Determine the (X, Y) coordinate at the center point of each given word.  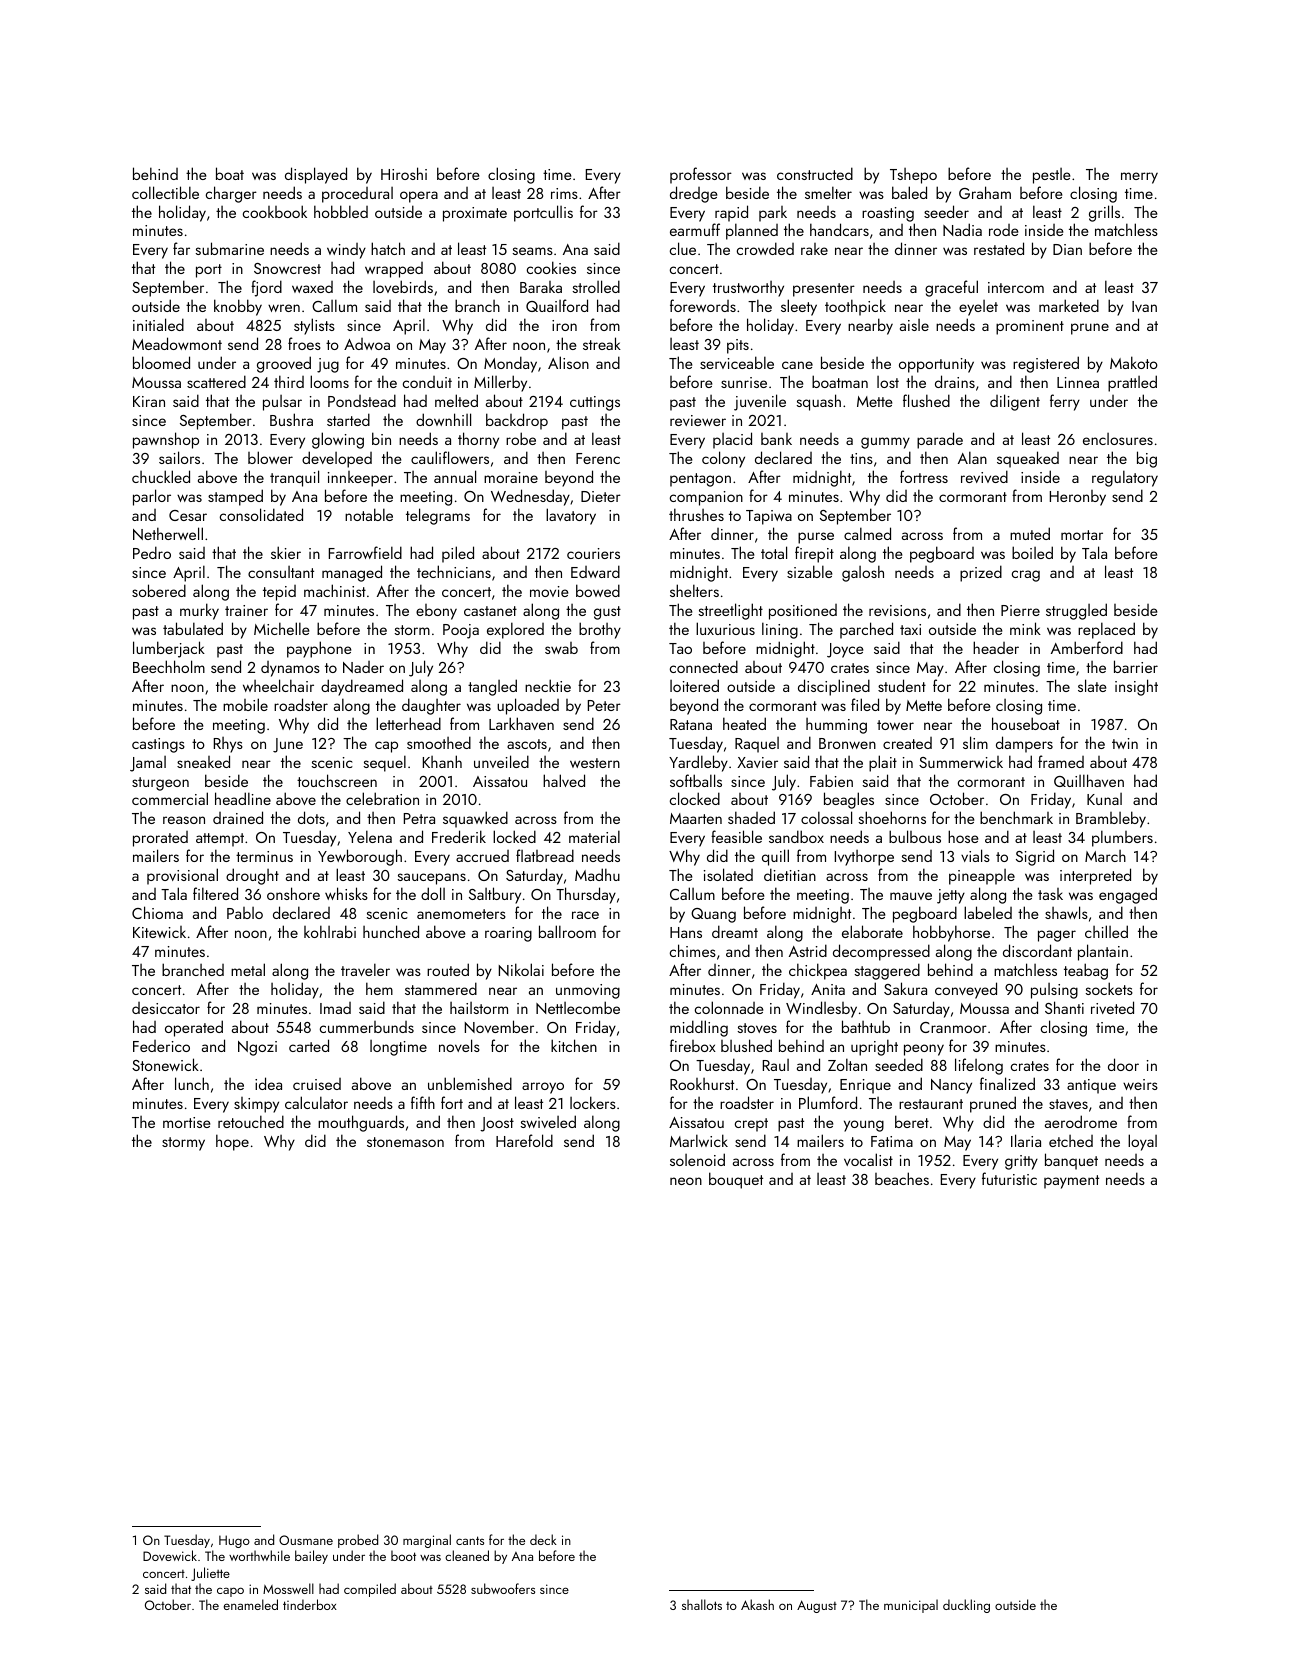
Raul (776, 1065)
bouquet (736, 1180)
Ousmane (306, 1540)
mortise (187, 1122)
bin (381, 438)
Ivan (1144, 306)
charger (231, 194)
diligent (1015, 402)
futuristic (1009, 1178)
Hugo (234, 1541)
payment (1071, 1182)
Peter (604, 705)
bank (776, 439)
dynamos (290, 669)
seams (533, 251)
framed (1061, 761)
